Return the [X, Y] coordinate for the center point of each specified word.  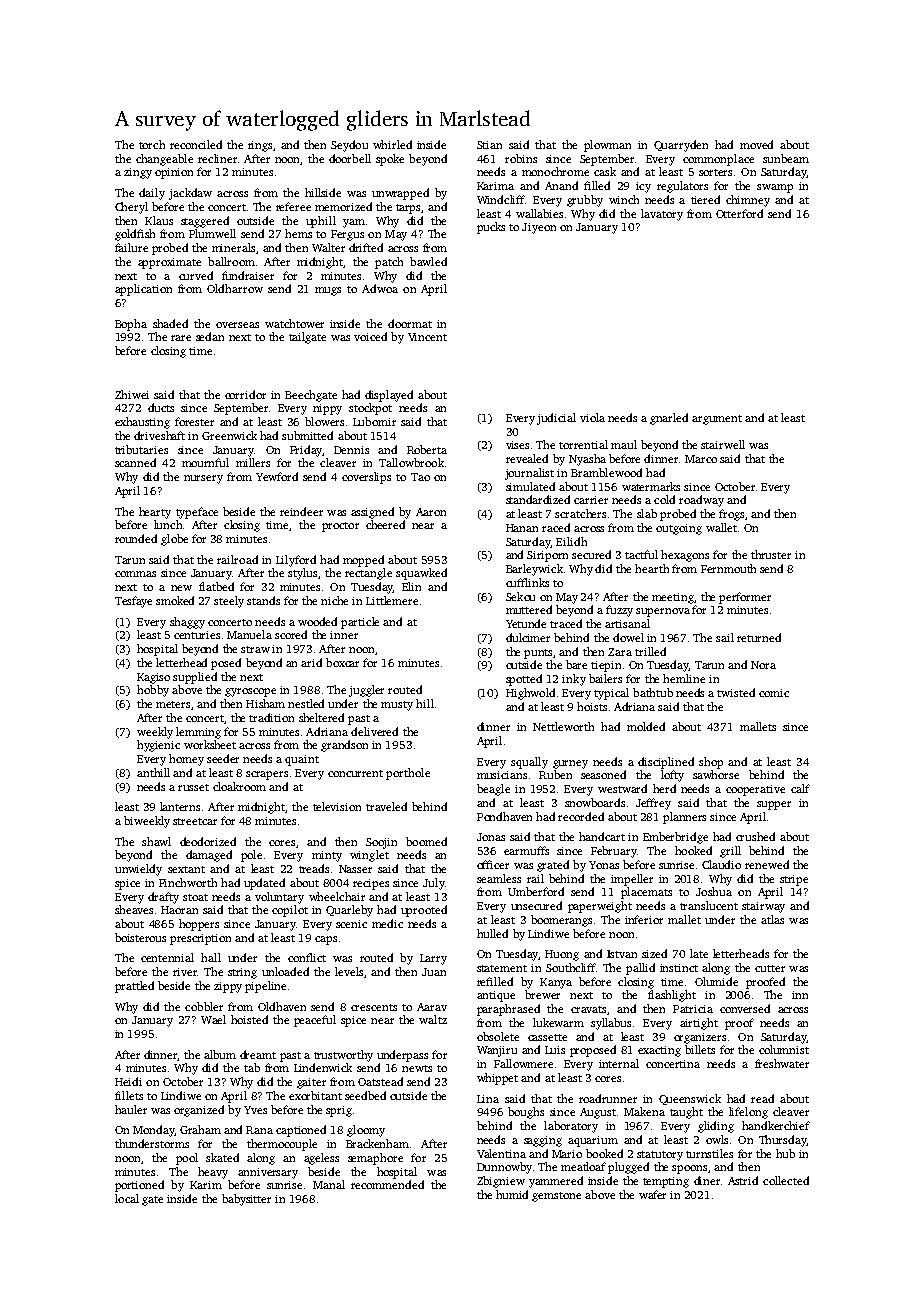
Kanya [556, 983]
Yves [255, 1110]
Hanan [522, 528]
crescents [374, 1007]
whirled [392, 144]
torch [152, 144]
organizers [700, 1038]
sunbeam [786, 158]
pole [251, 856]
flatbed [216, 586]
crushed [755, 836]
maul [624, 444]
